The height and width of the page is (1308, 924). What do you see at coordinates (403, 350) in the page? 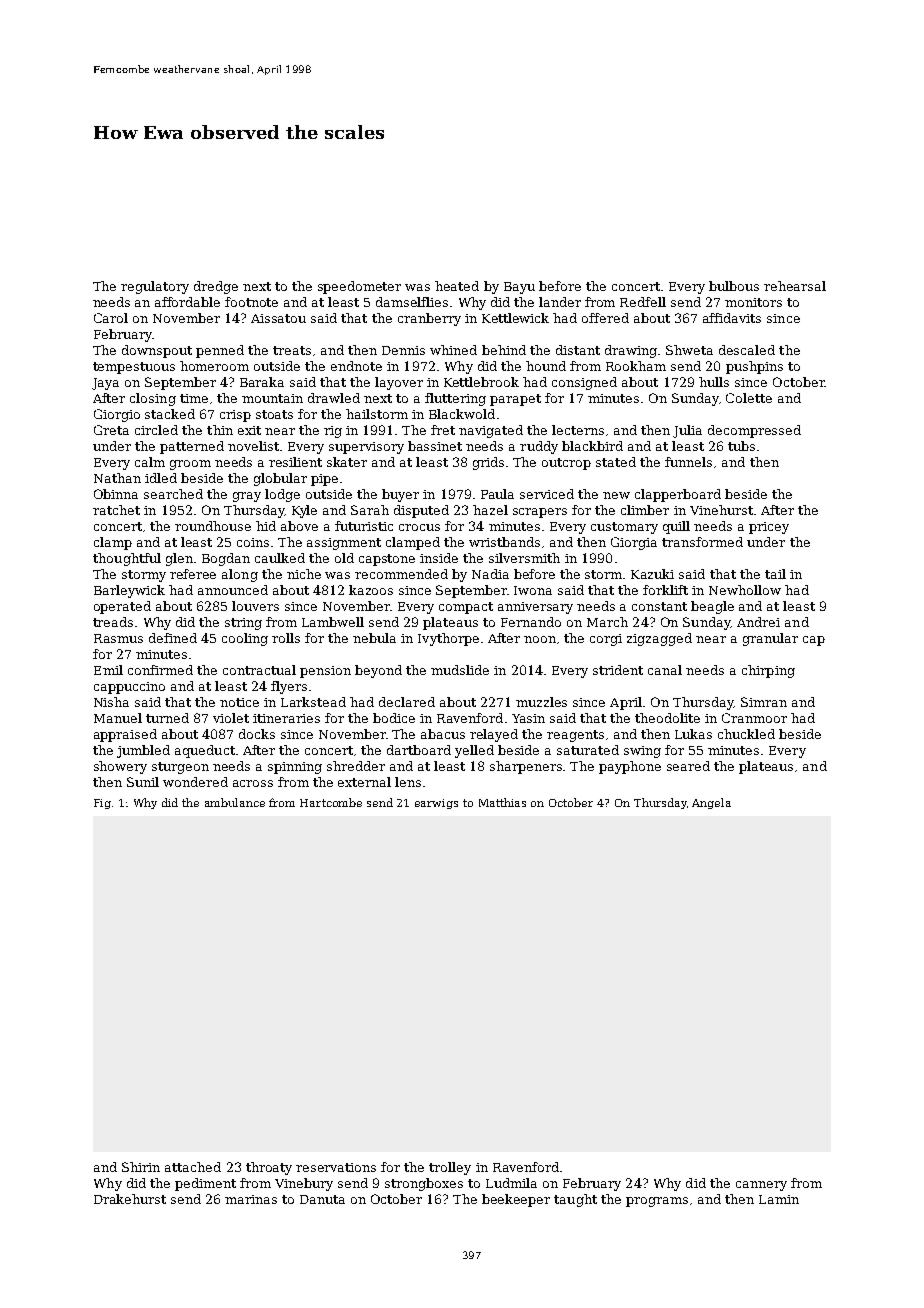
I see `Dennis` at bounding box center [403, 350].
